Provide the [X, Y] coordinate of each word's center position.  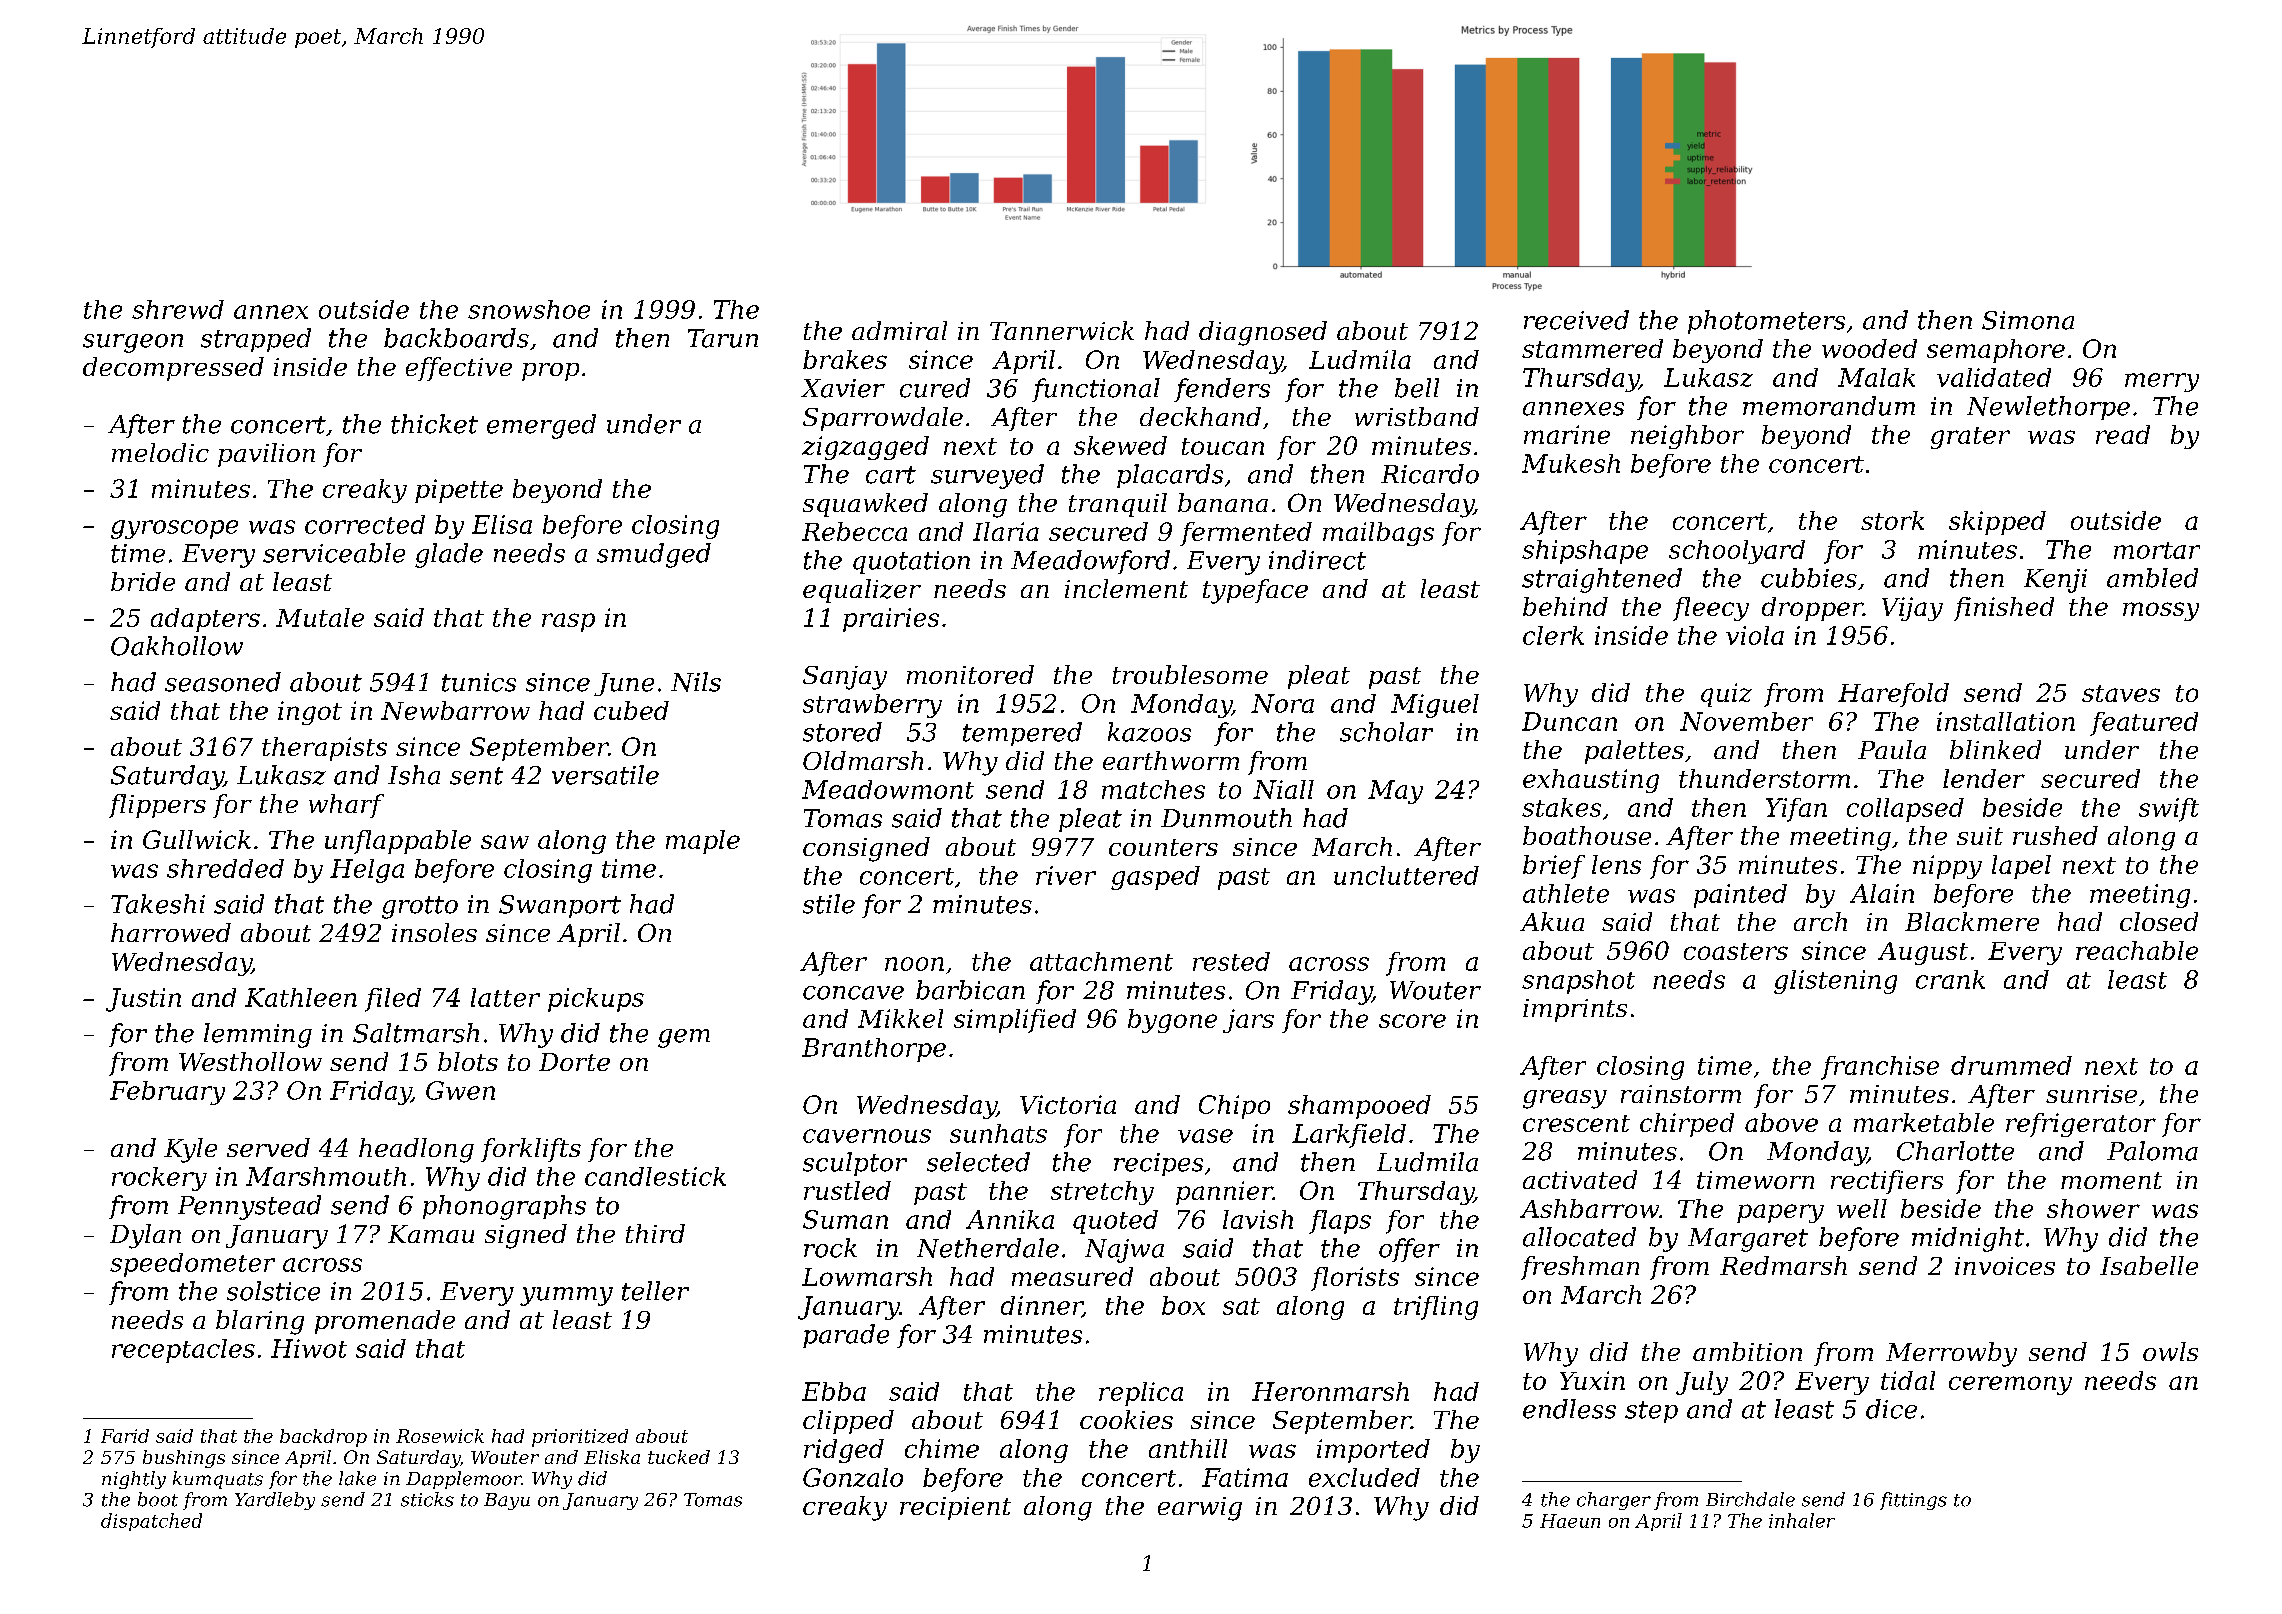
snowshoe [529, 309]
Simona [2028, 320]
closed [2159, 921]
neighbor [1687, 437]
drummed [2011, 1065]
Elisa [502, 524]
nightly [134, 1480]
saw [505, 842]
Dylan [145, 1236]
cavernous [867, 1136]
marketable [1924, 1122]
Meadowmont [888, 789]
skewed [1120, 445]
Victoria [1068, 1104]
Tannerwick [1062, 330]
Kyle [190, 1150]
